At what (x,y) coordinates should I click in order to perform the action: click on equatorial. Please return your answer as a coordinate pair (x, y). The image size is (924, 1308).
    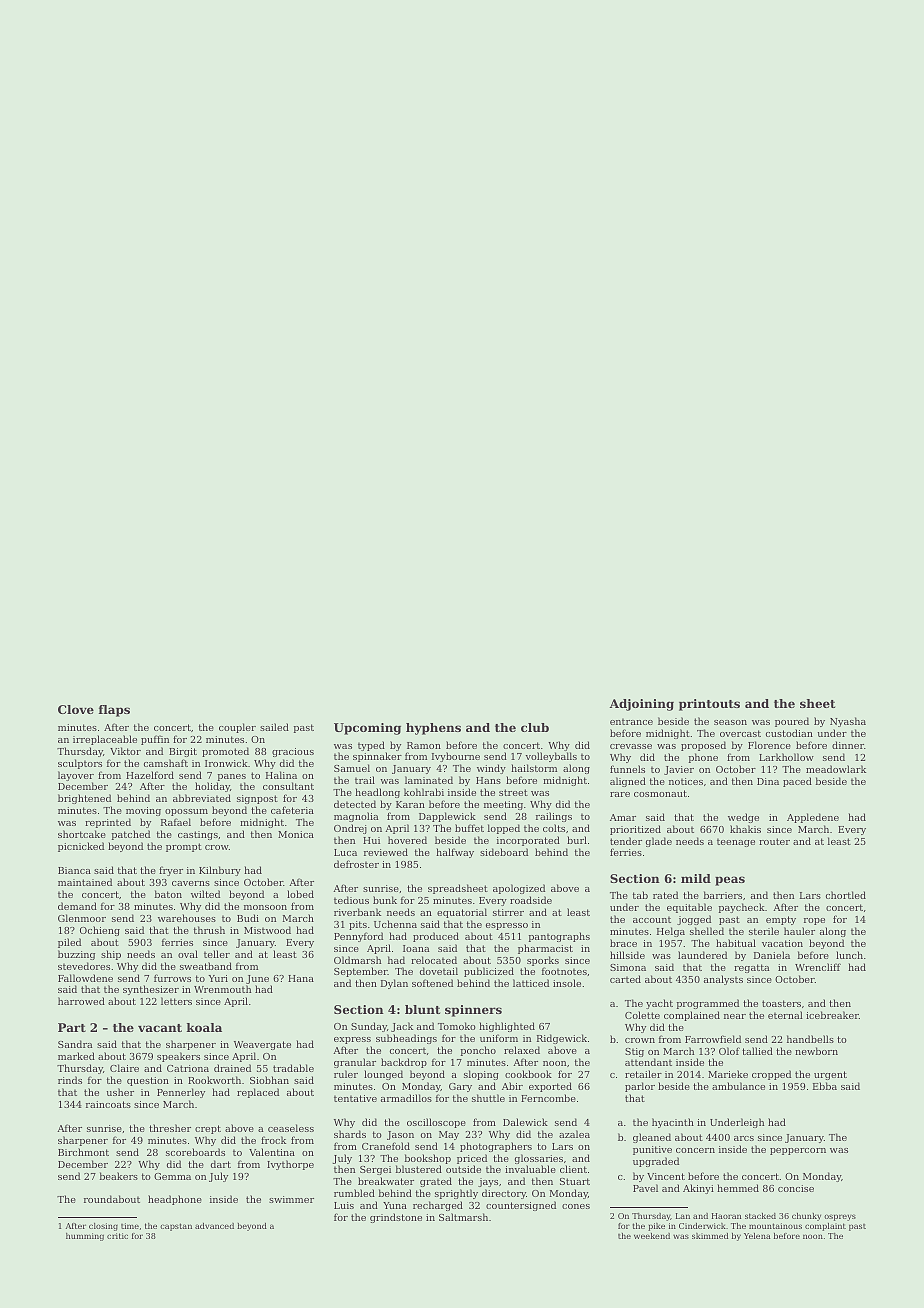
    Looking at the image, I should click on (462, 913).
